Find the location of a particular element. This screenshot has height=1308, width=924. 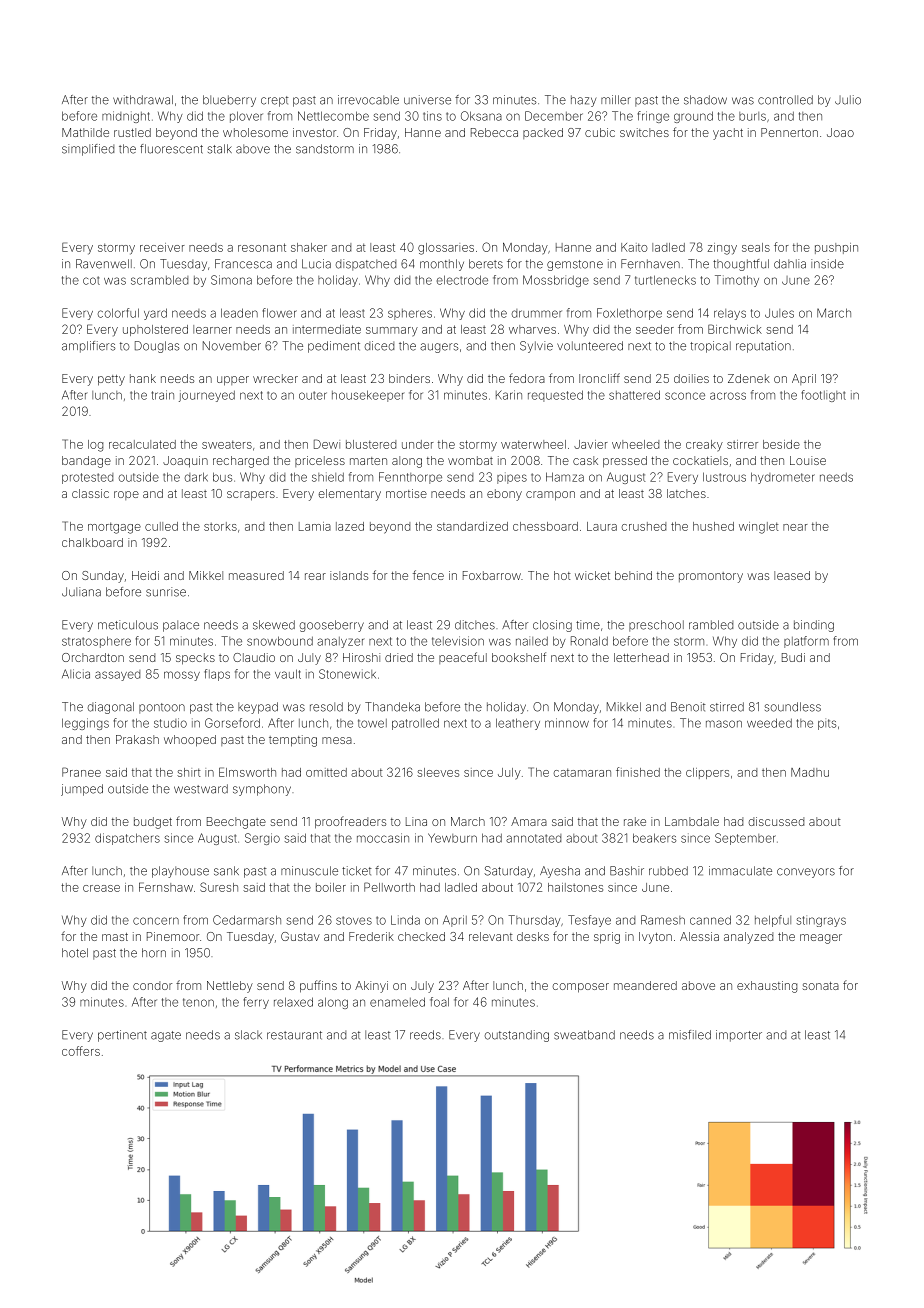

seals is located at coordinates (756, 247).
